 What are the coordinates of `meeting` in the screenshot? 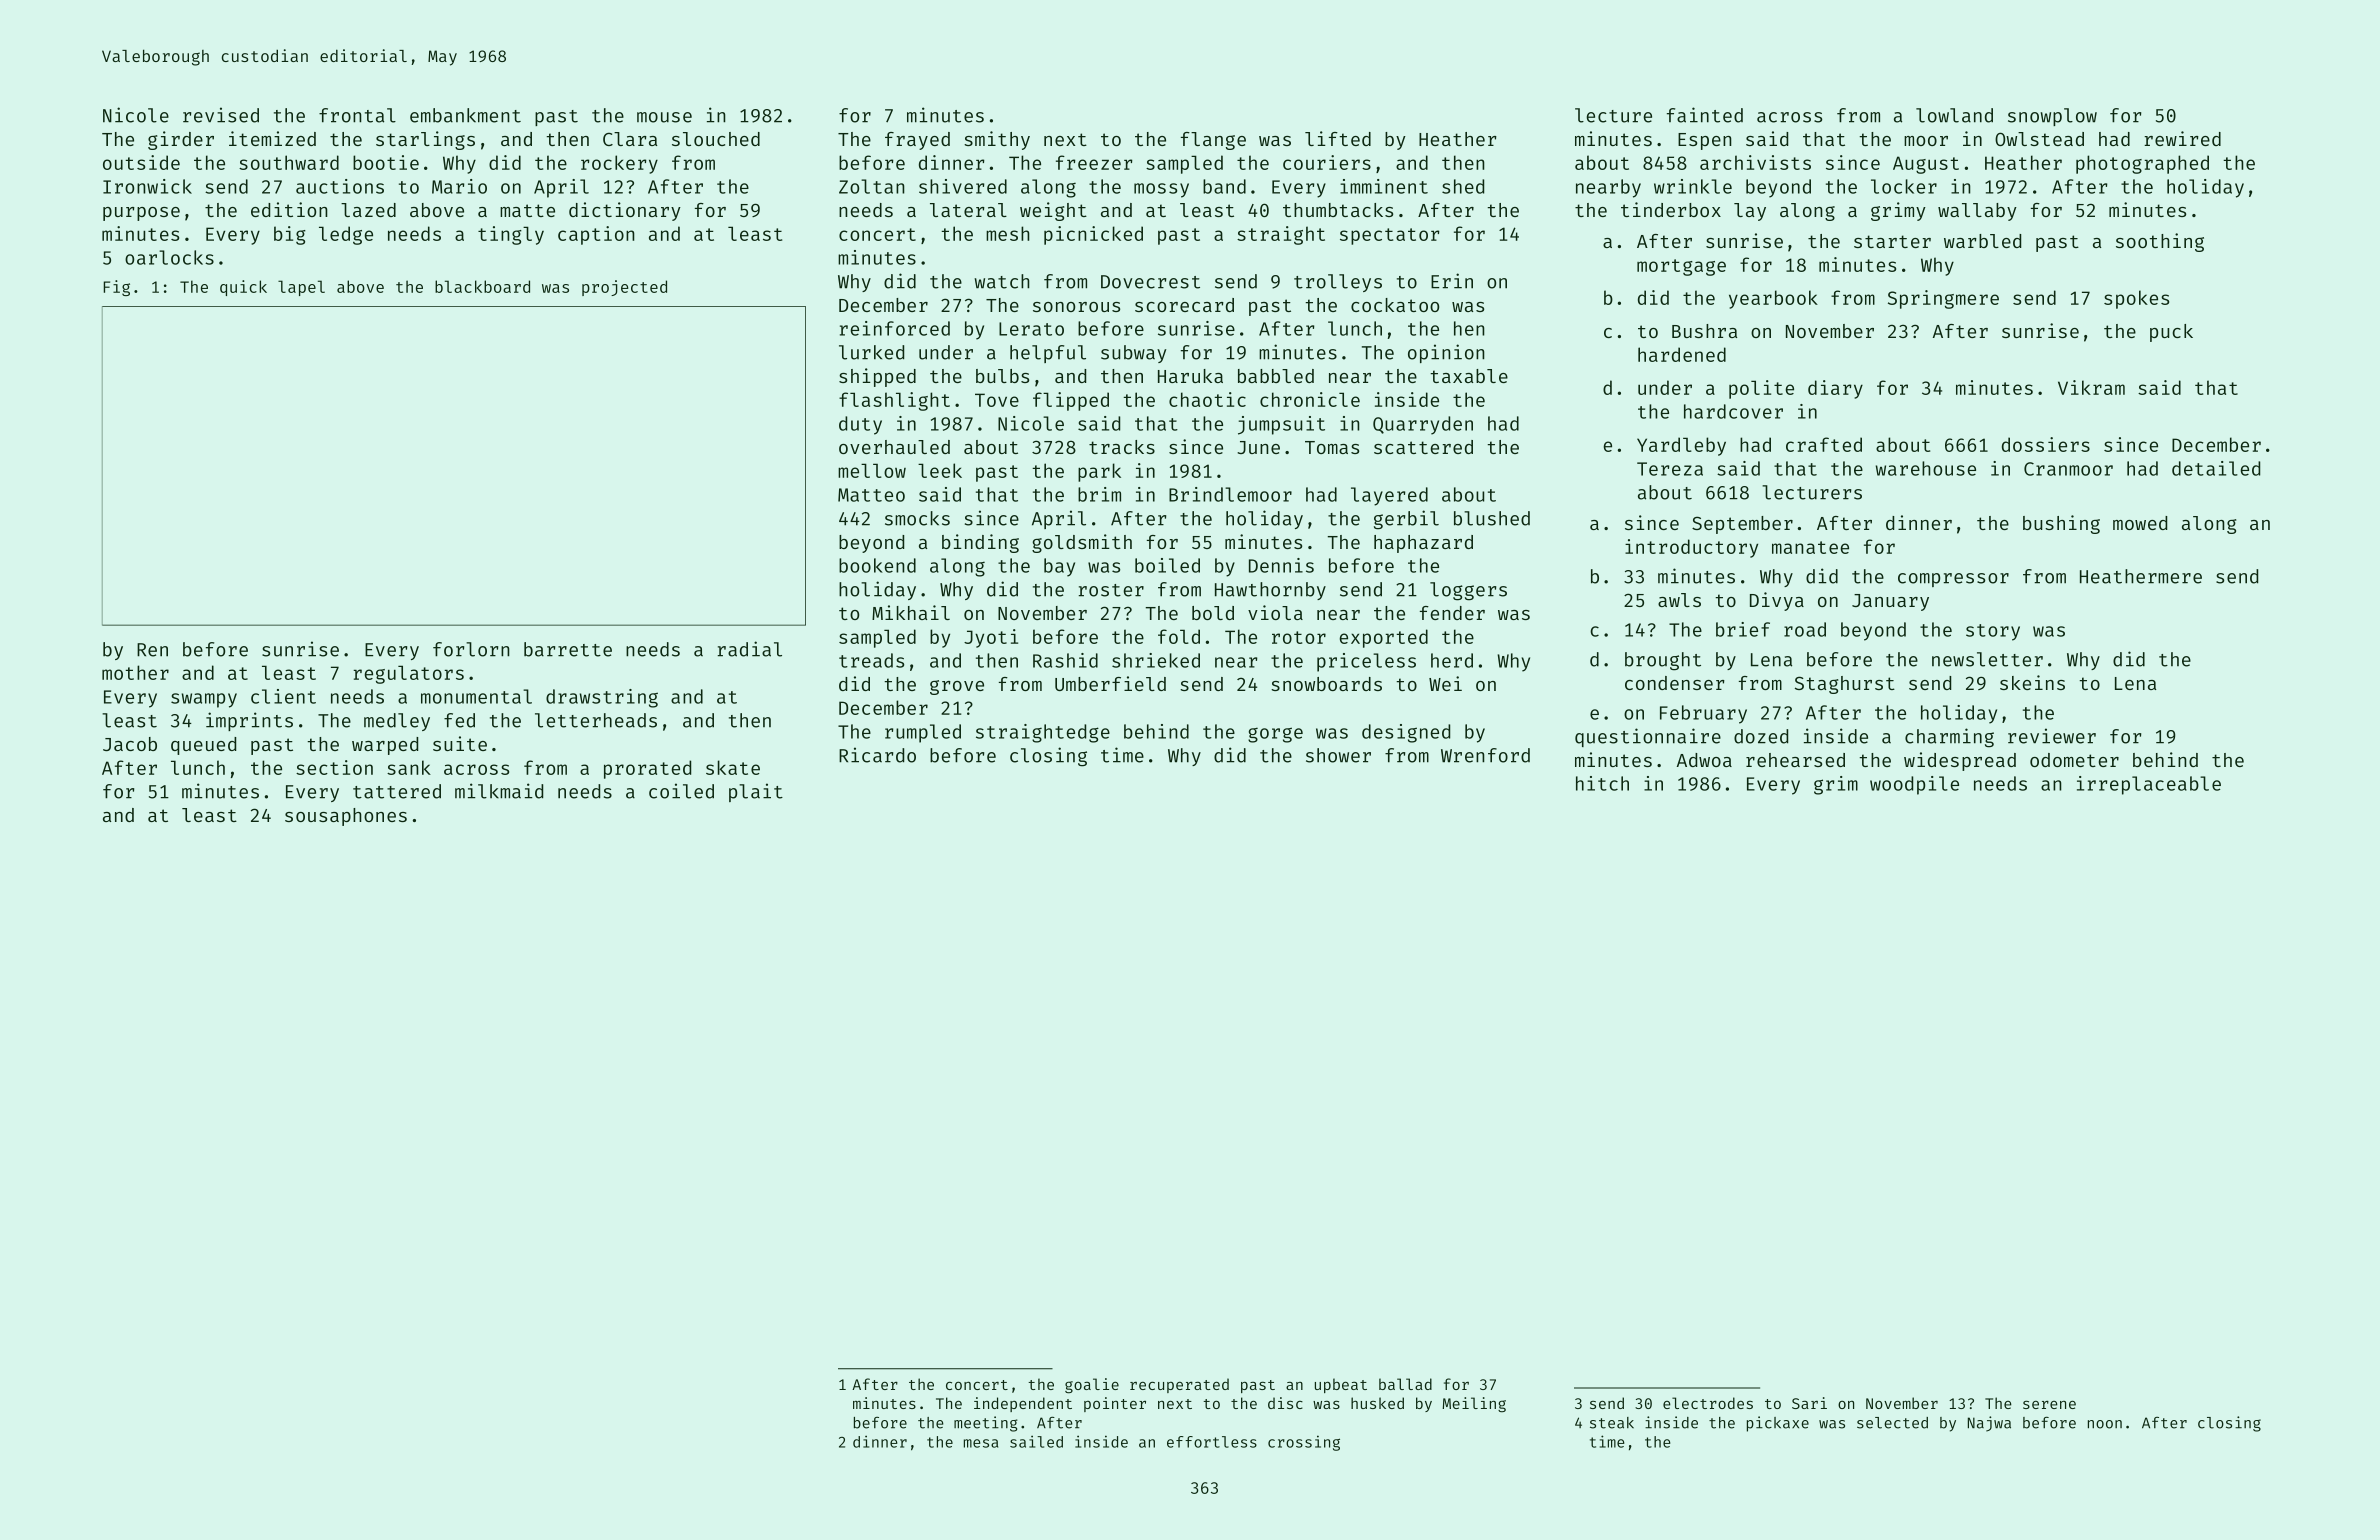 It's located at (986, 1424).
